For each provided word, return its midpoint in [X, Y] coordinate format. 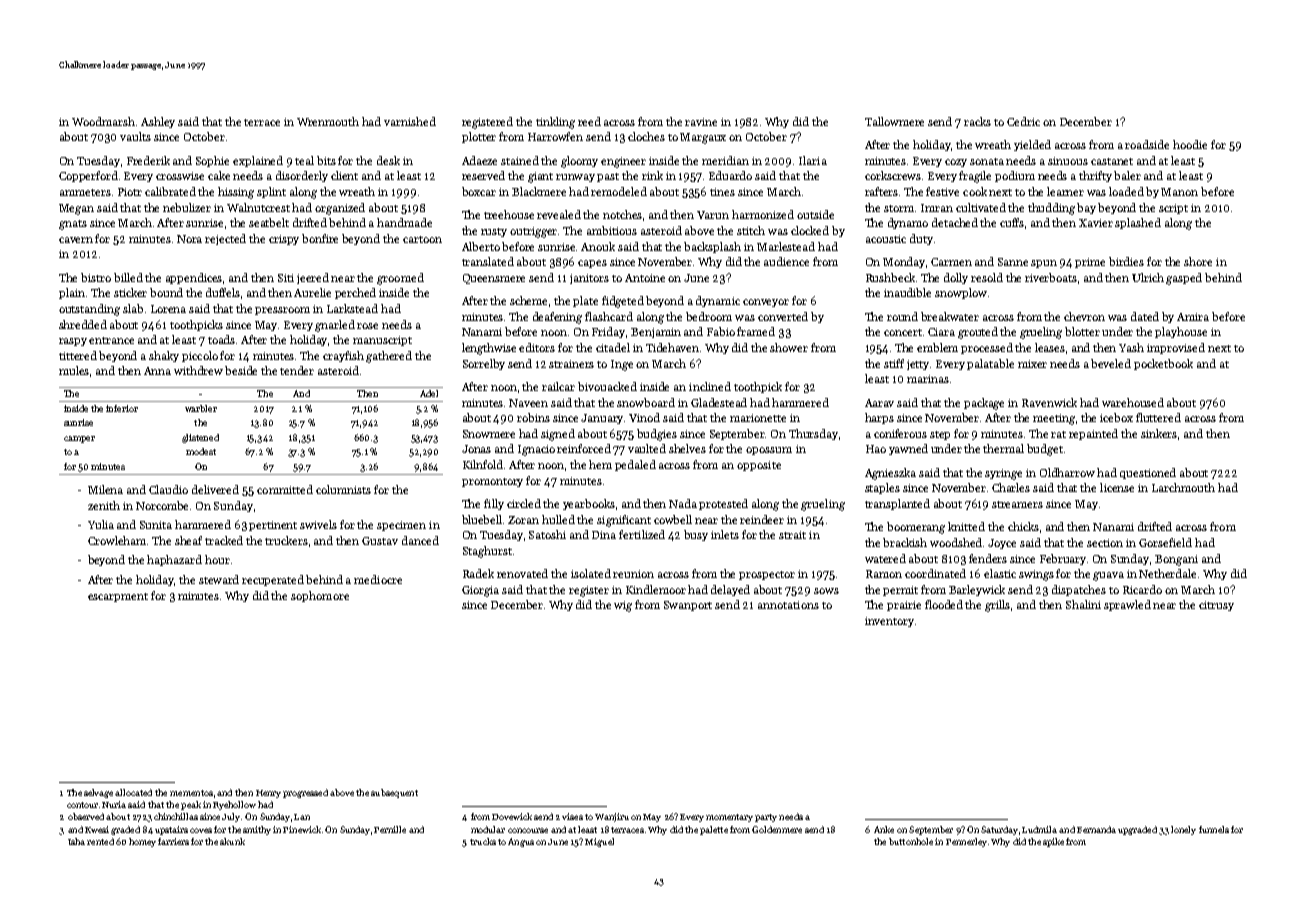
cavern [76, 240]
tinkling [555, 123]
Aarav [879, 403]
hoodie [1190, 144]
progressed [305, 793]
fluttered [1158, 417]
